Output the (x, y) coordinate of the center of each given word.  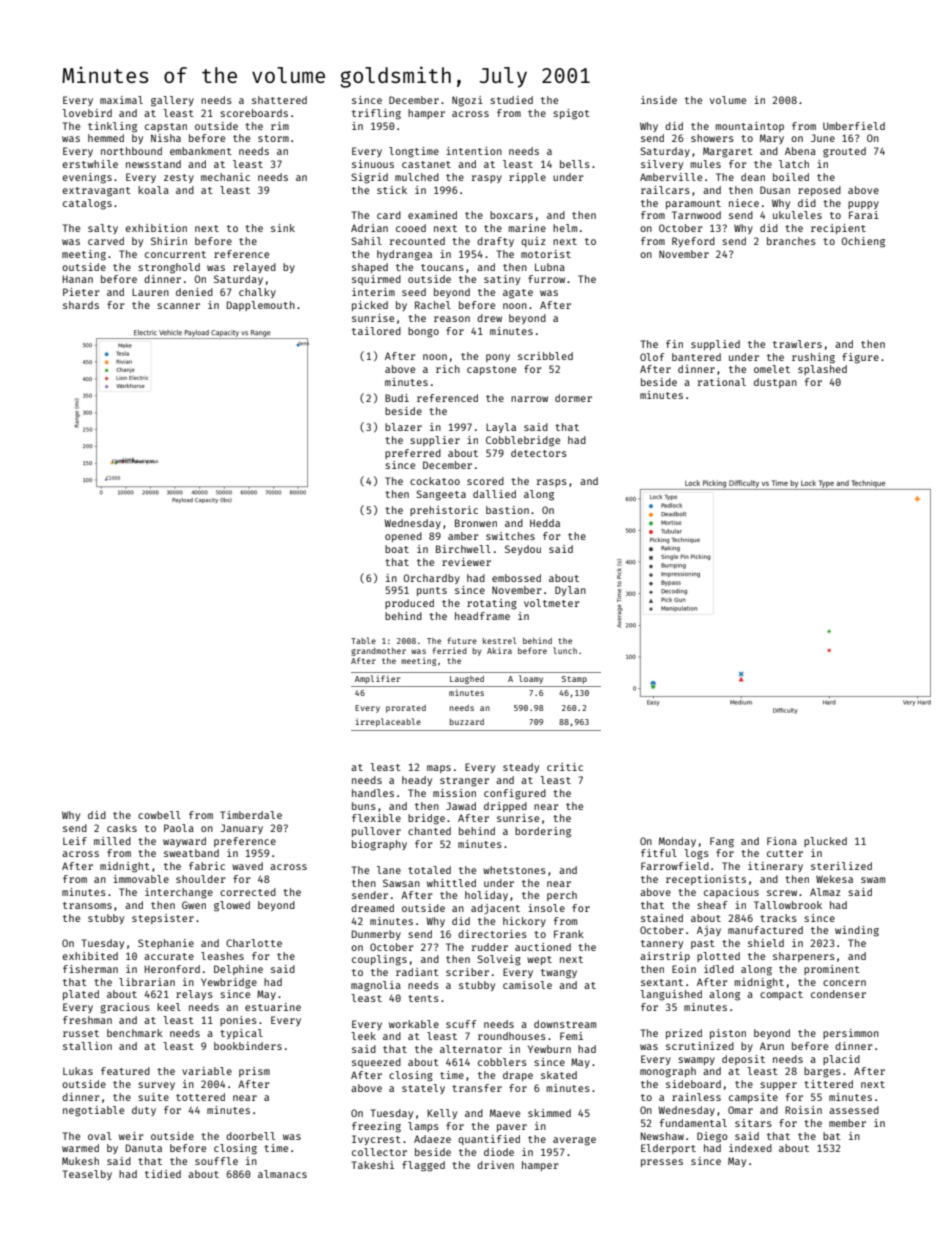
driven (495, 1165)
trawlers (797, 344)
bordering (543, 832)
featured (125, 1071)
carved (106, 241)
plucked (825, 842)
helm (565, 228)
